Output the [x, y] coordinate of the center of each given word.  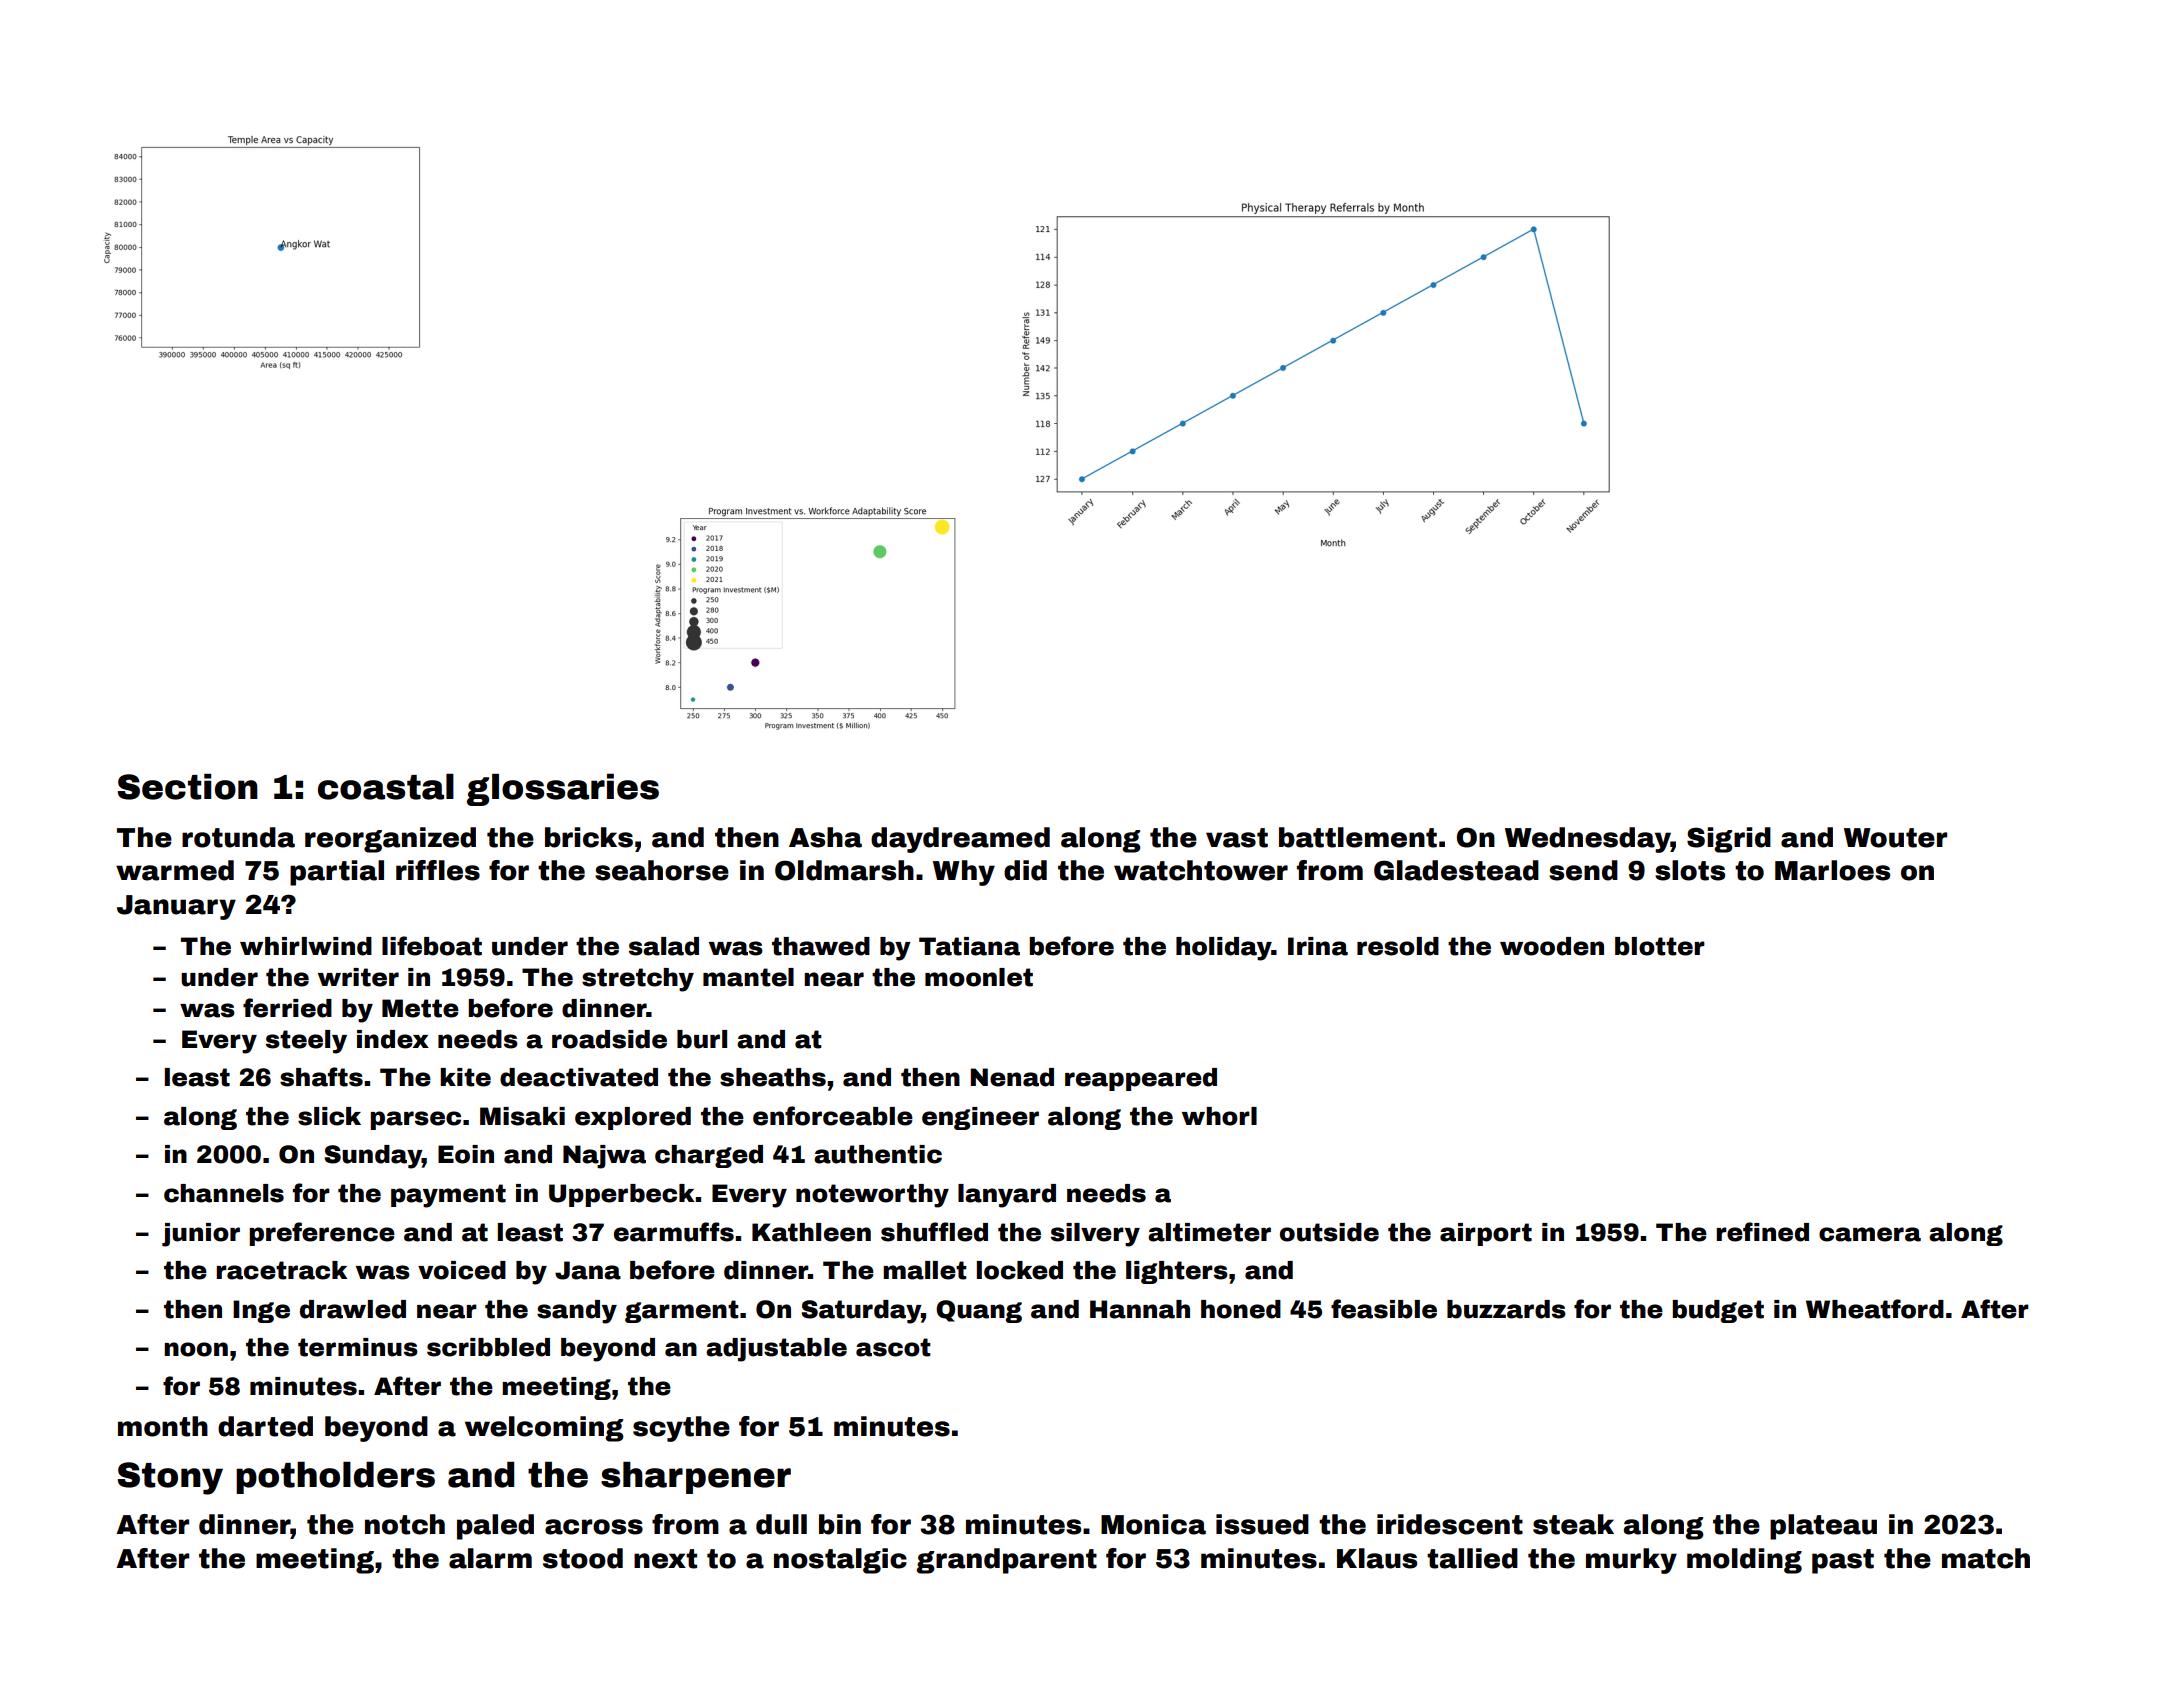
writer [358, 977]
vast [1237, 838]
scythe [681, 1429]
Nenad [1012, 1077]
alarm [490, 1558]
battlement [1358, 837]
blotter [1660, 946]
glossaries [563, 790]
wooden [1552, 946]
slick [329, 1116]
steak [1573, 1524]
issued [1262, 1524]
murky [1631, 1561]
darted [265, 1426]
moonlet [979, 977]
